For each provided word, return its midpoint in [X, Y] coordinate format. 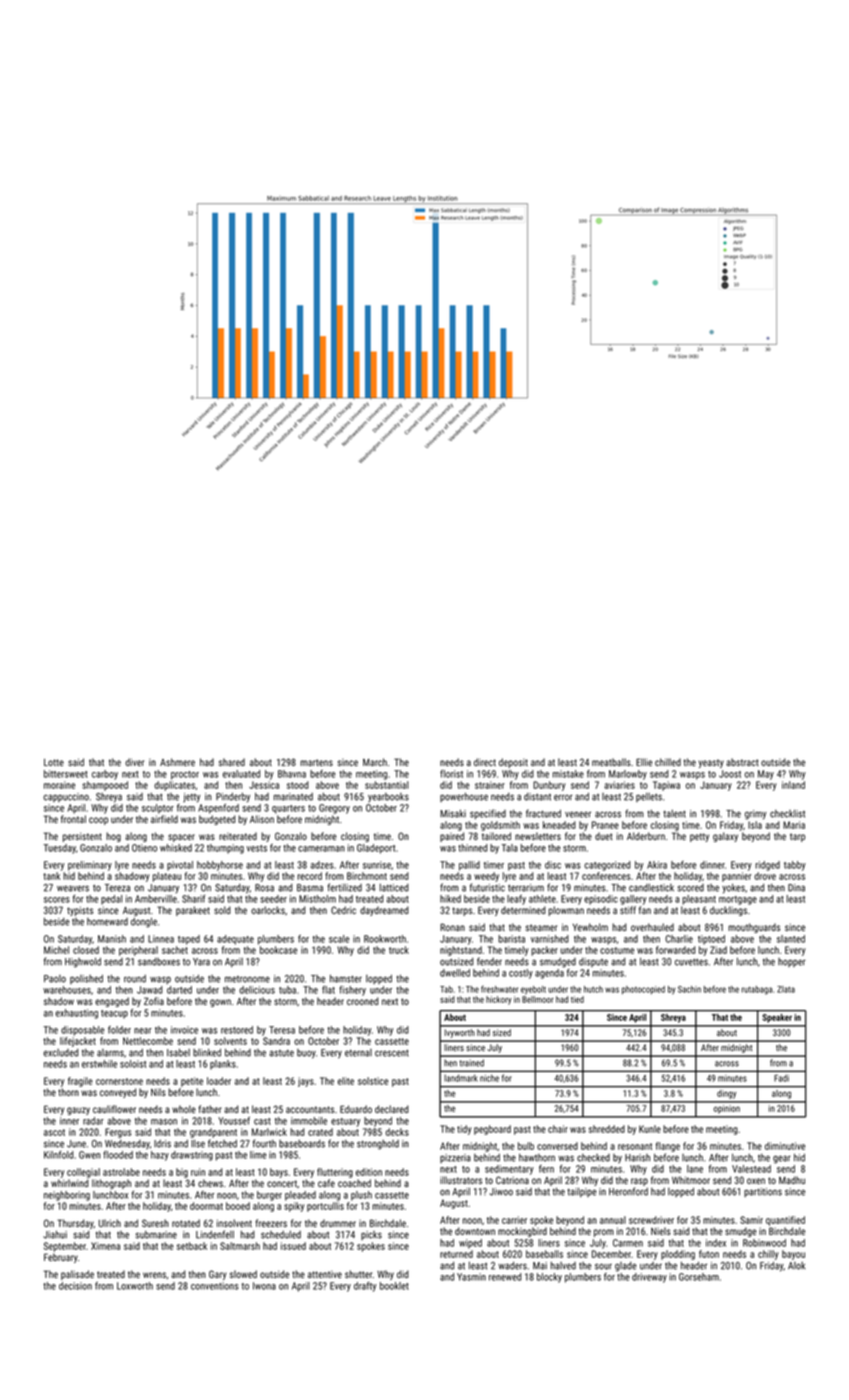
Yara [201, 962]
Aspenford [218, 809]
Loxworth [135, 1286]
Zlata [786, 989]
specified [488, 814]
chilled [668, 762]
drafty [365, 1287]
